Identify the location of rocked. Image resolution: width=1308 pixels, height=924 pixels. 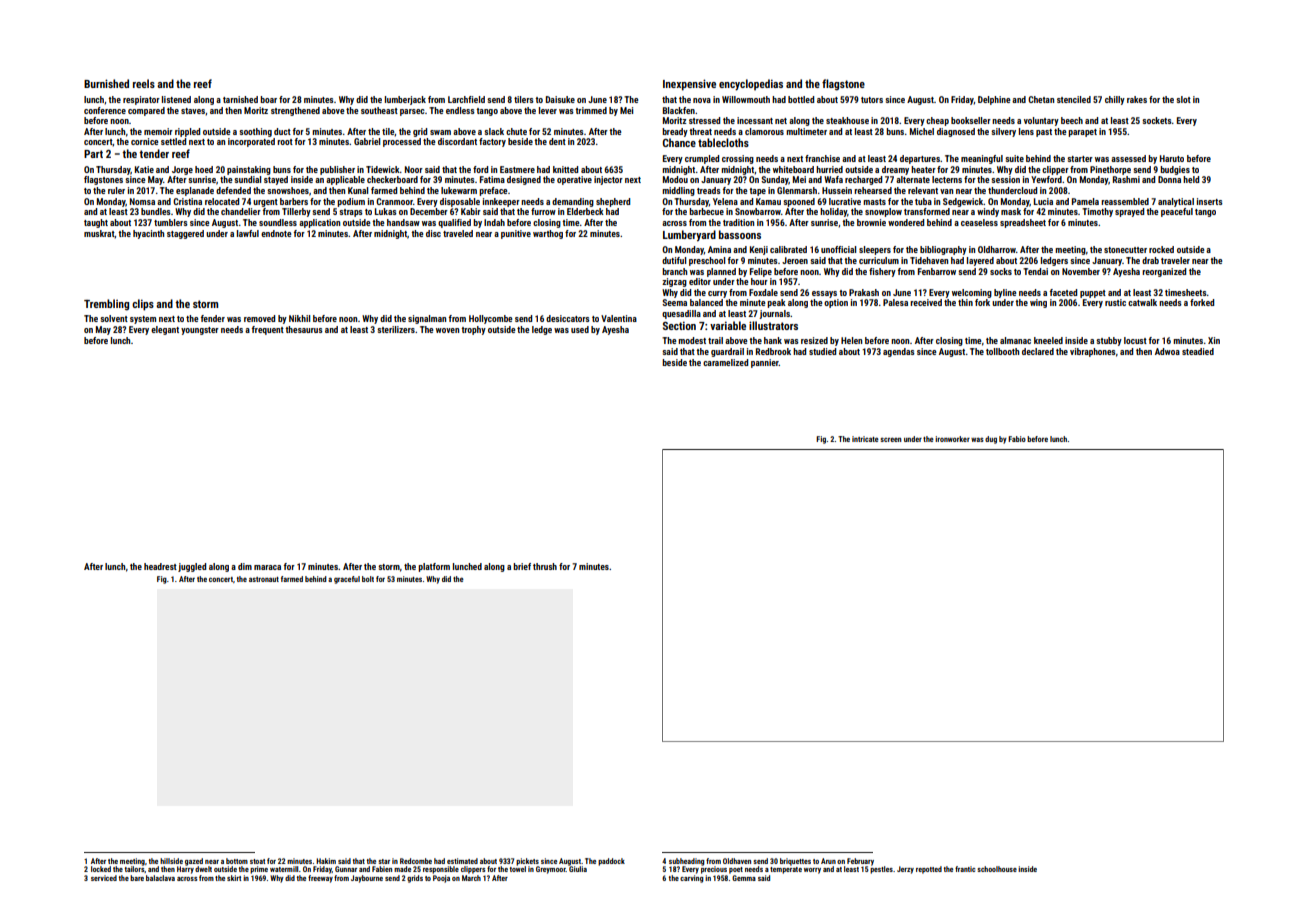
(1161, 249).
